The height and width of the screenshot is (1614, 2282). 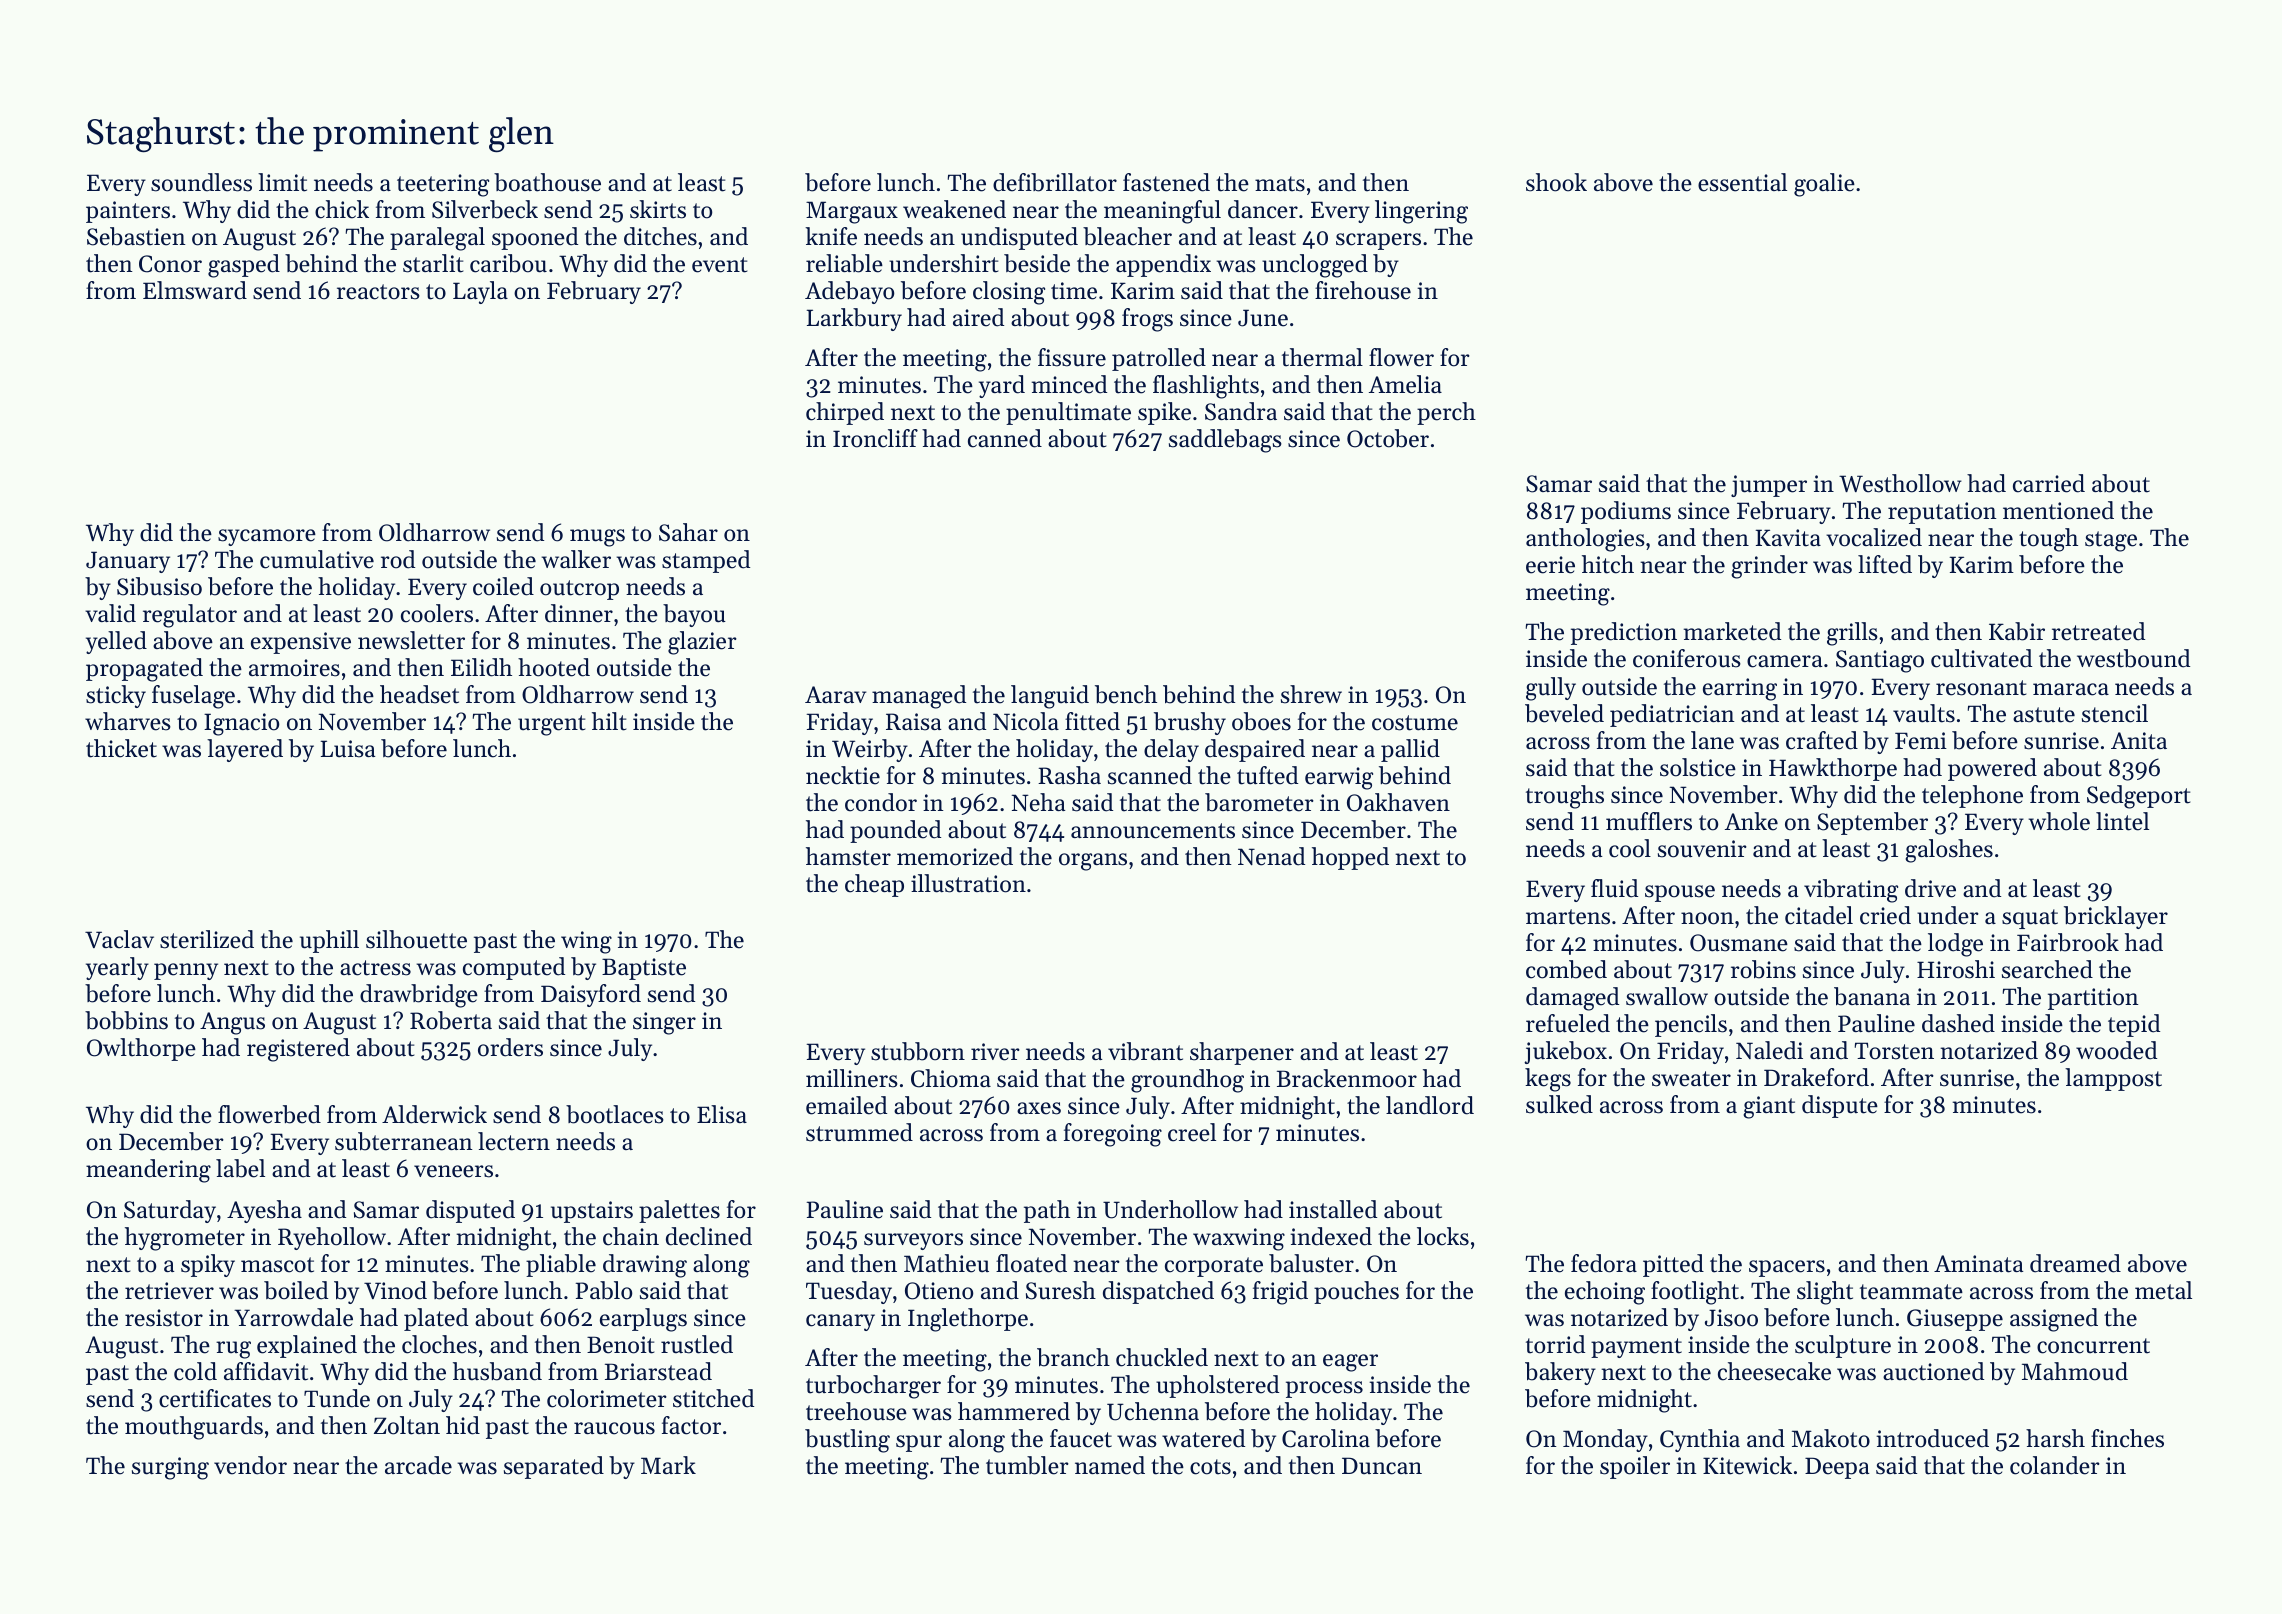 I want to click on lane, so click(x=1712, y=740).
